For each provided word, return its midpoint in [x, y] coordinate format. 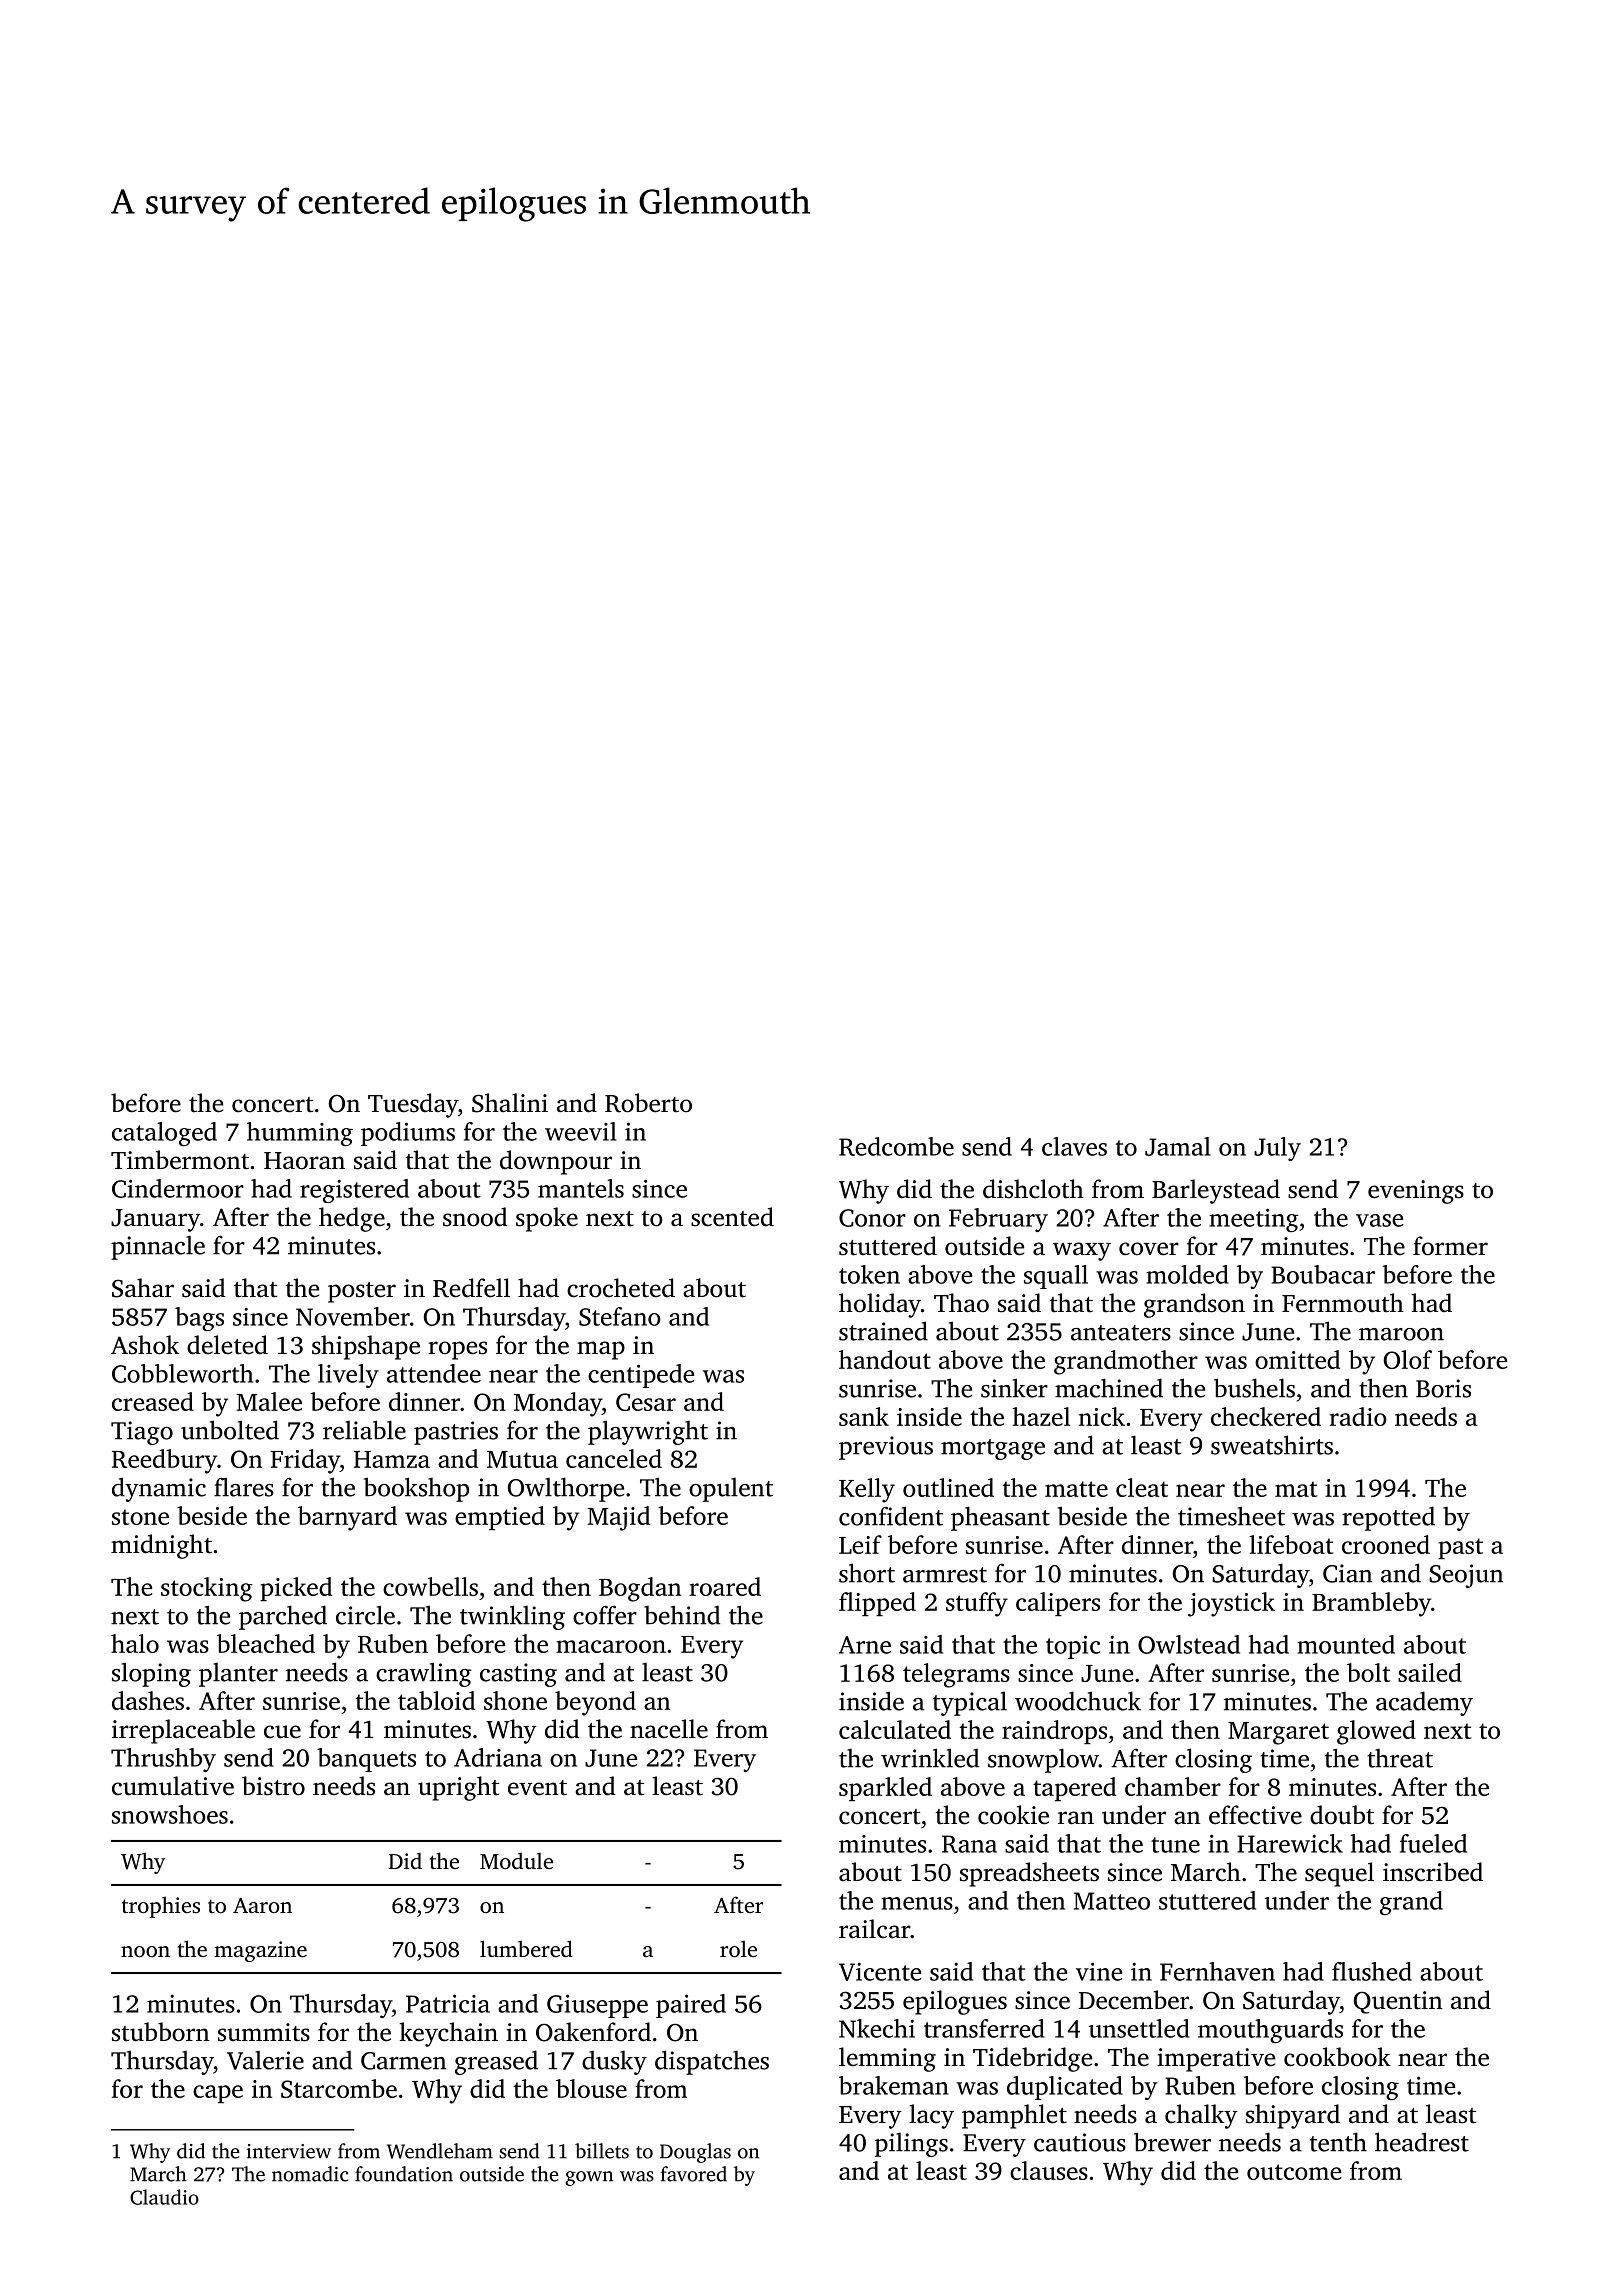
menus [917, 1903]
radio [1358, 1416]
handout [885, 1359]
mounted [1346, 1644]
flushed [1372, 1971]
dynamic [159, 1489]
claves [1074, 1146]
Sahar [143, 1288]
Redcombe [896, 1146]
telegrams [956, 1675]
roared [725, 1586]
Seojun [1466, 1576]
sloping [151, 1674]
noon [145, 1951]
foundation [404, 2174]
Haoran [304, 1161]
